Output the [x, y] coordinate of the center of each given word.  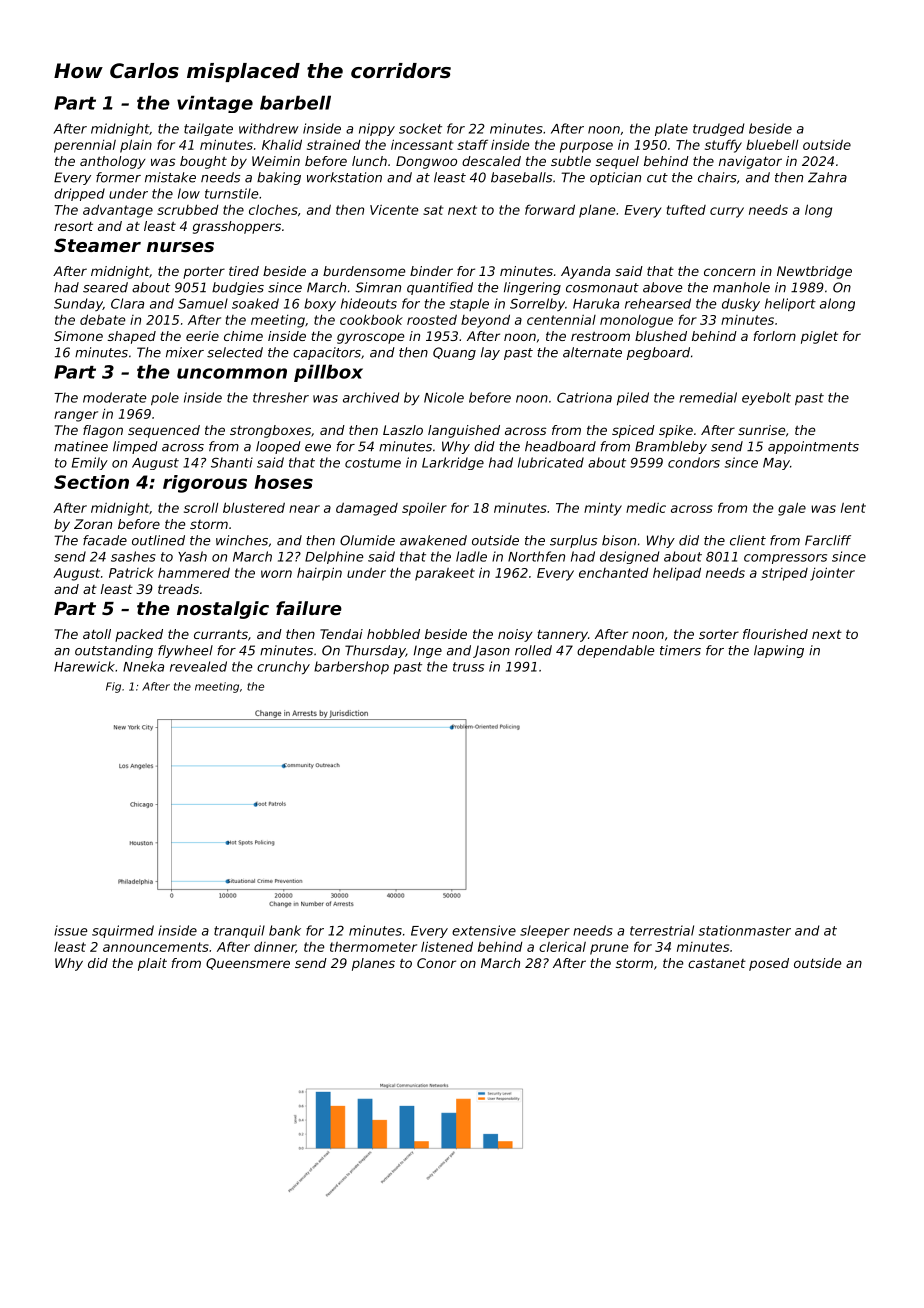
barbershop [351, 667]
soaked [255, 303]
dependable [615, 651]
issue [70, 930]
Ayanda [585, 272]
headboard [560, 446]
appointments [813, 447]
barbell [295, 102]
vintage [215, 104]
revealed [198, 666]
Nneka [143, 666]
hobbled [393, 634]
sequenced [164, 431]
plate [671, 129]
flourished [775, 634]
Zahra [827, 177]
